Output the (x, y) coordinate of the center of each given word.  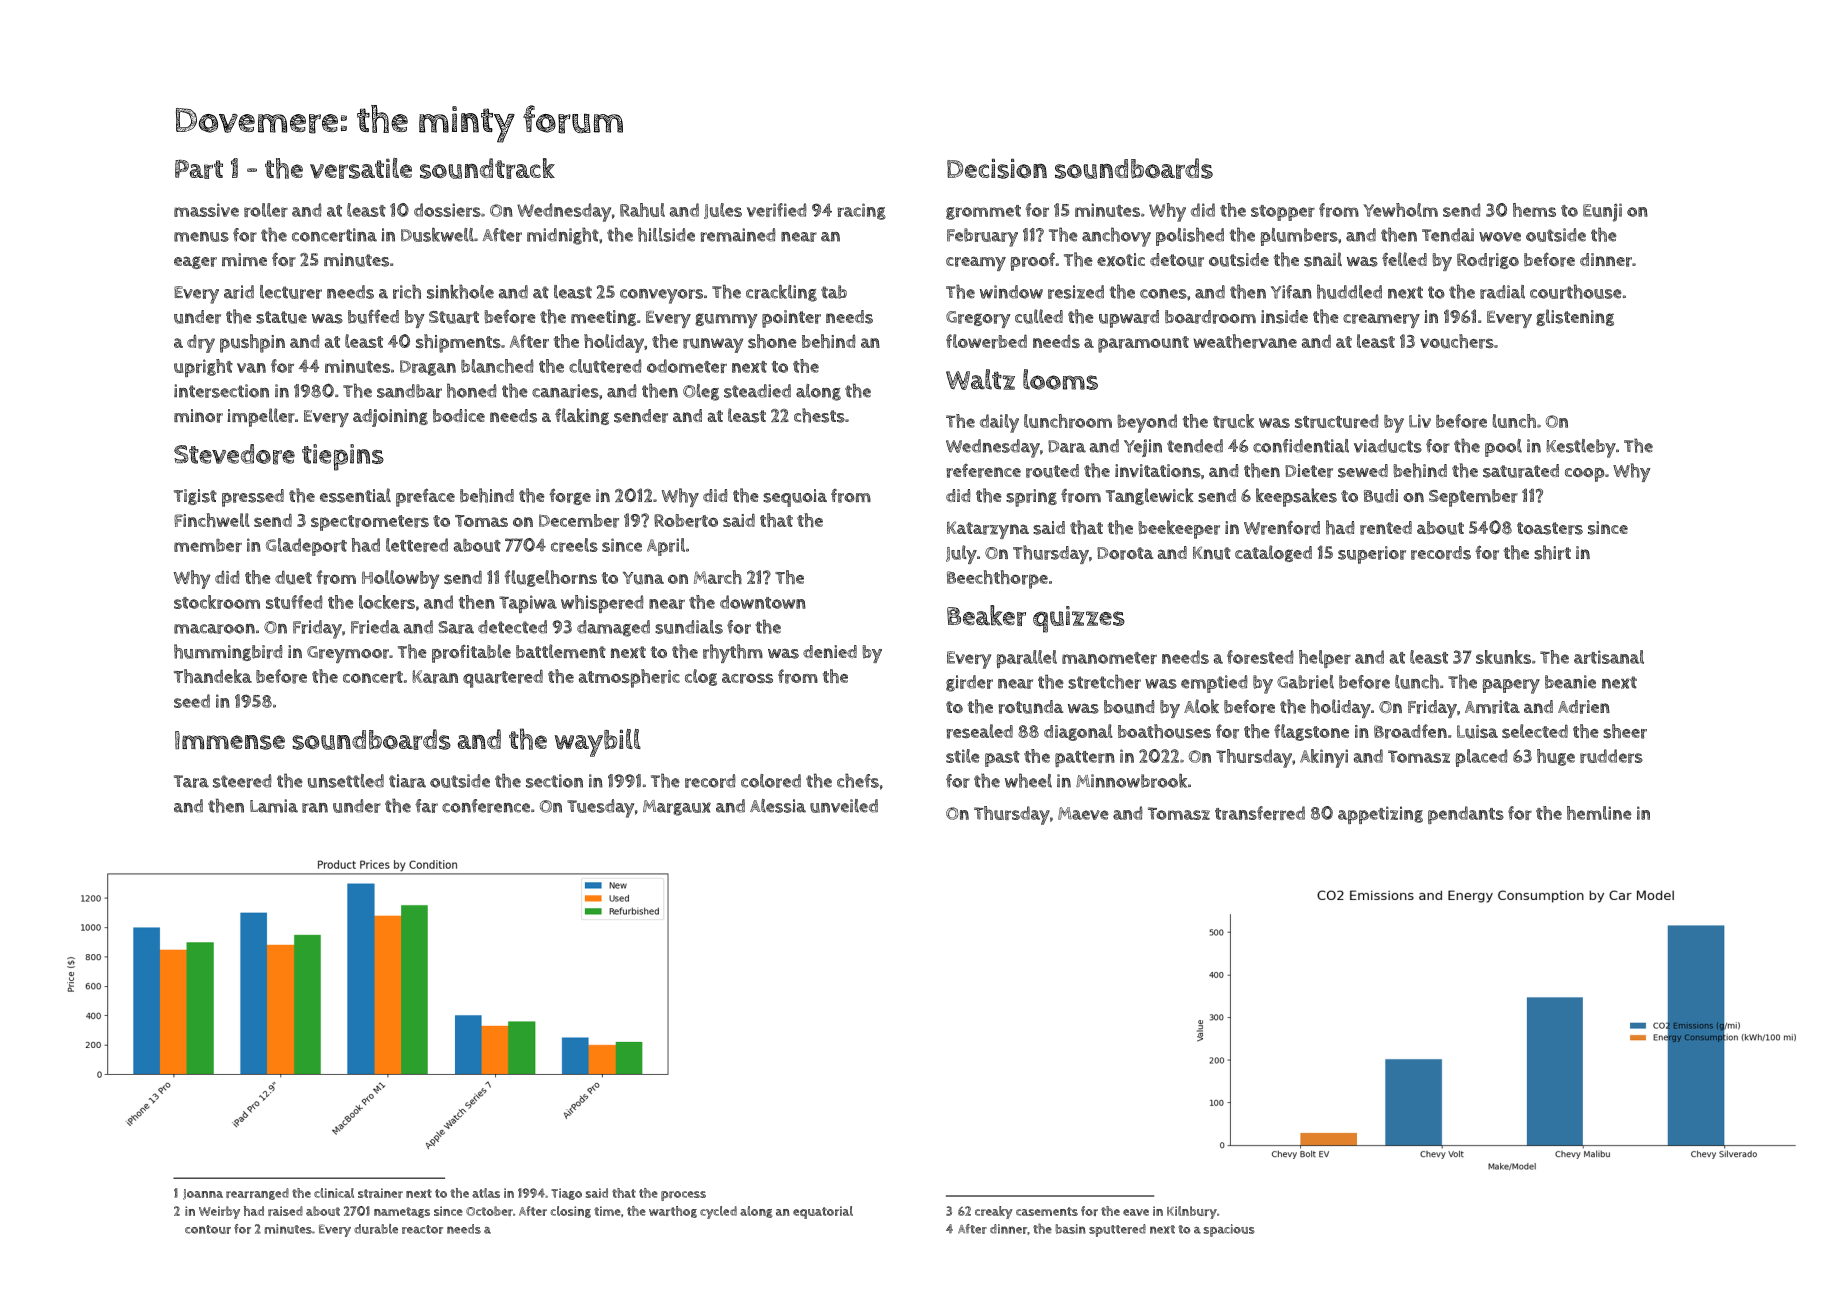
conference (486, 806)
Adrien (1584, 707)
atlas (486, 1193)
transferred (1260, 813)
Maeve (1083, 813)
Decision (997, 168)
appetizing (1380, 815)
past (1002, 759)
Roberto (686, 521)
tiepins (343, 457)
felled (1404, 259)
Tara (191, 781)
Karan (435, 677)
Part (199, 169)
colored (771, 781)
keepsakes (1296, 497)
